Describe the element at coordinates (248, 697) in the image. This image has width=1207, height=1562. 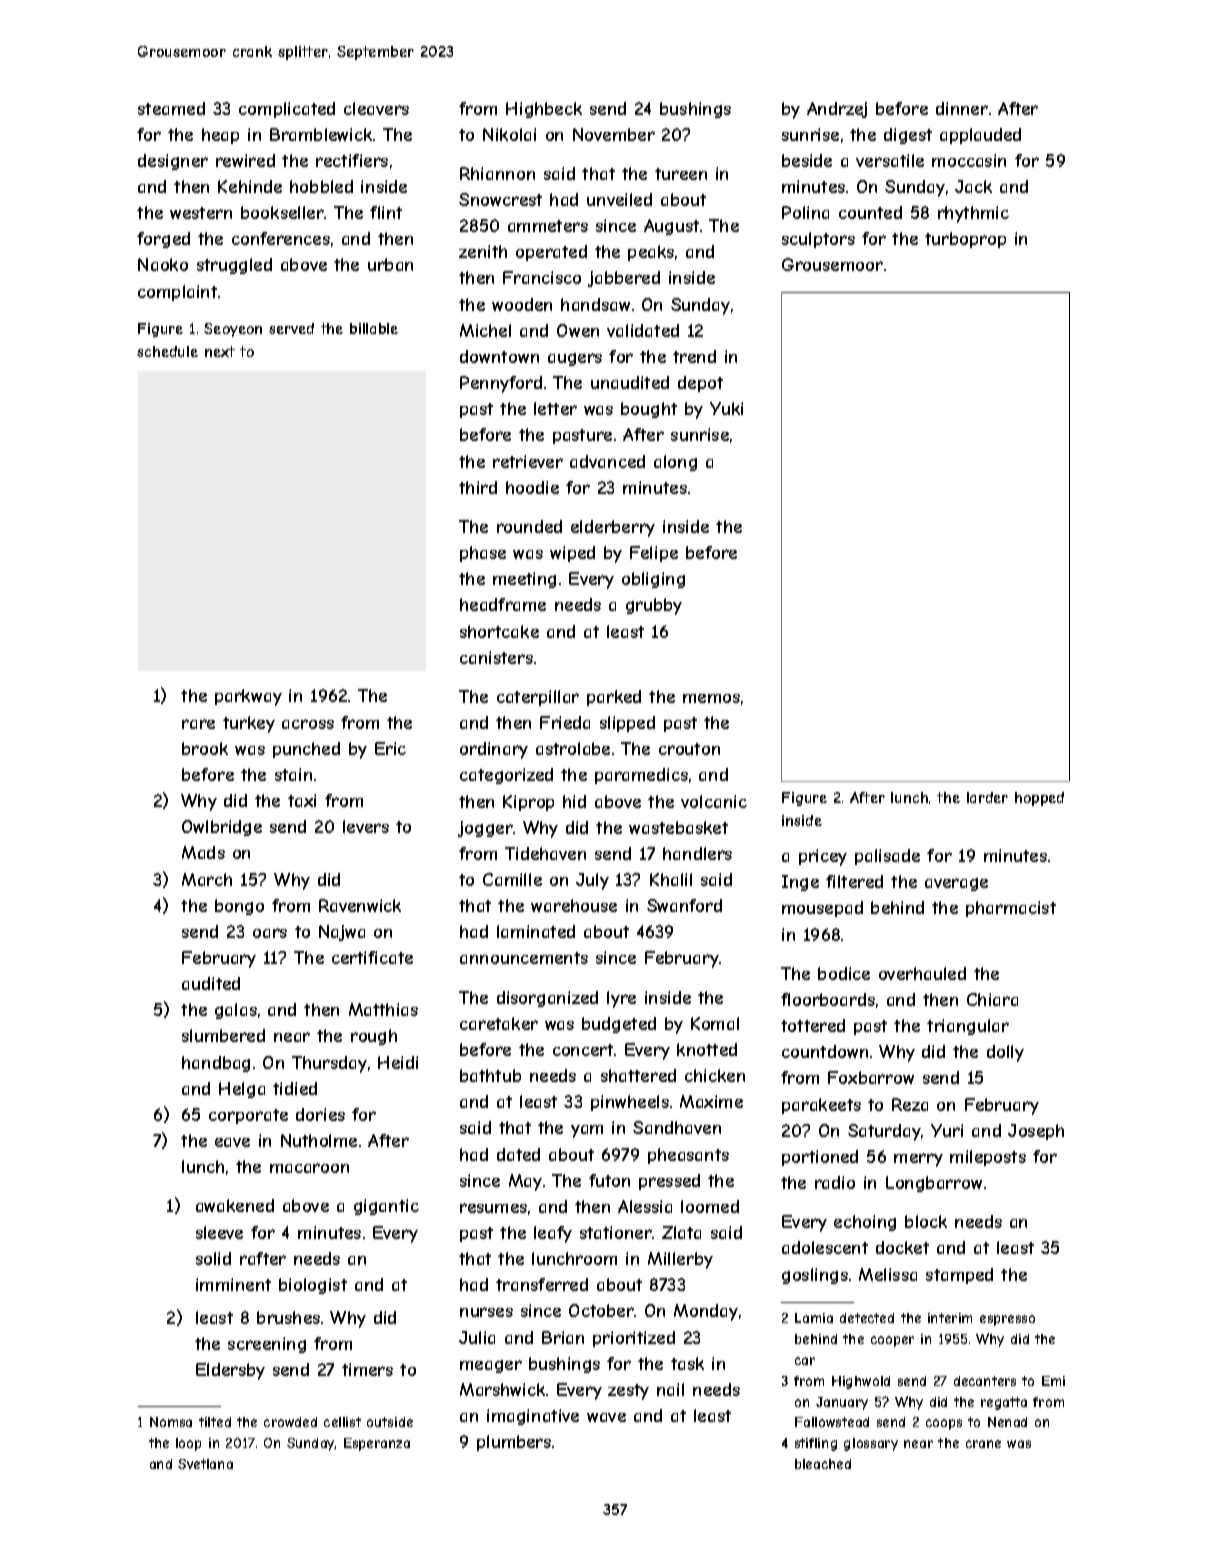
I see `parkway` at that location.
